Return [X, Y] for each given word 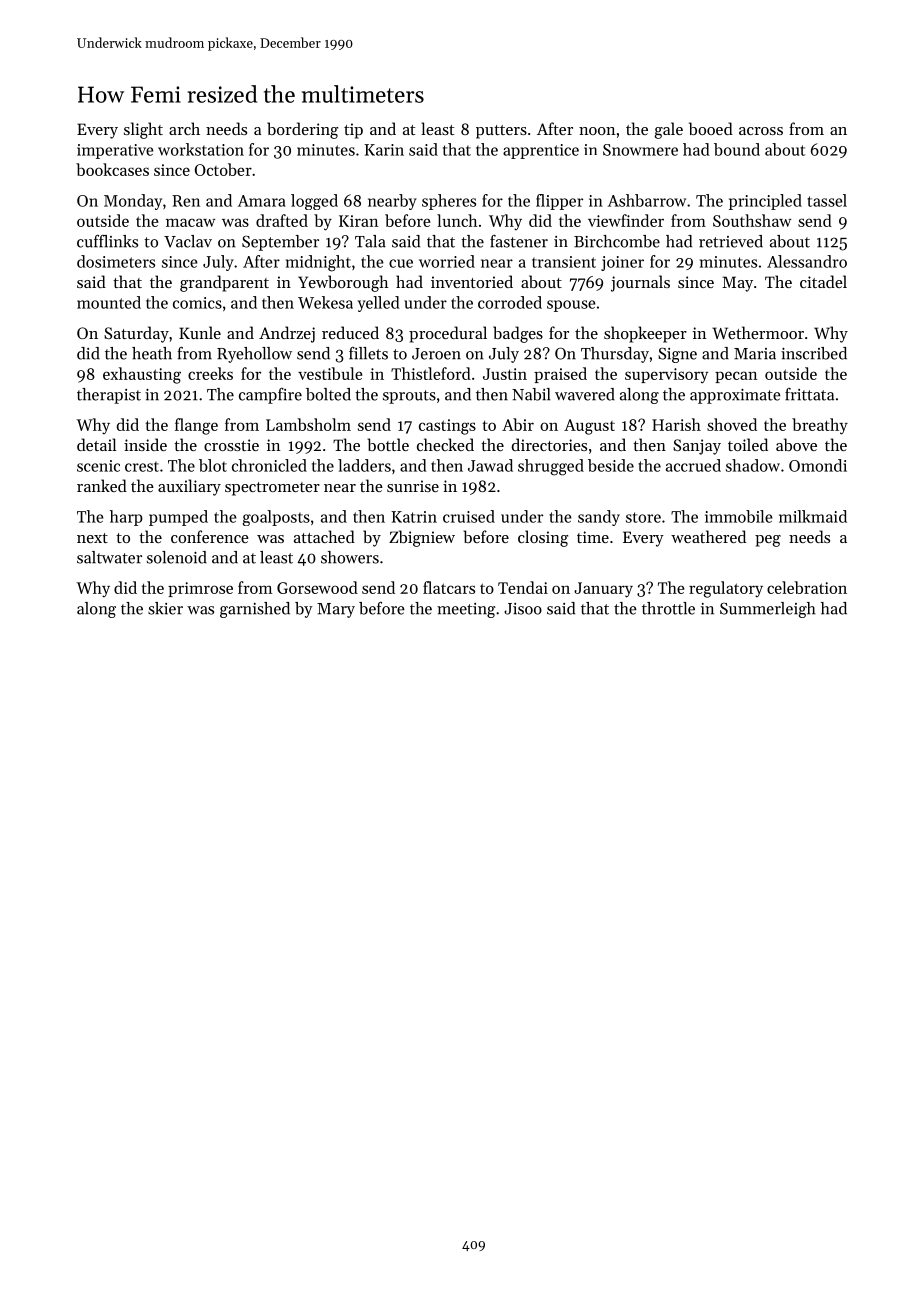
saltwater [109, 557]
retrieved [731, 241]
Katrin [414, 517]
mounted [109, 302]
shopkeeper [645, 334]
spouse [571, 306]
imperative [115, 151]
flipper [559, 202]
